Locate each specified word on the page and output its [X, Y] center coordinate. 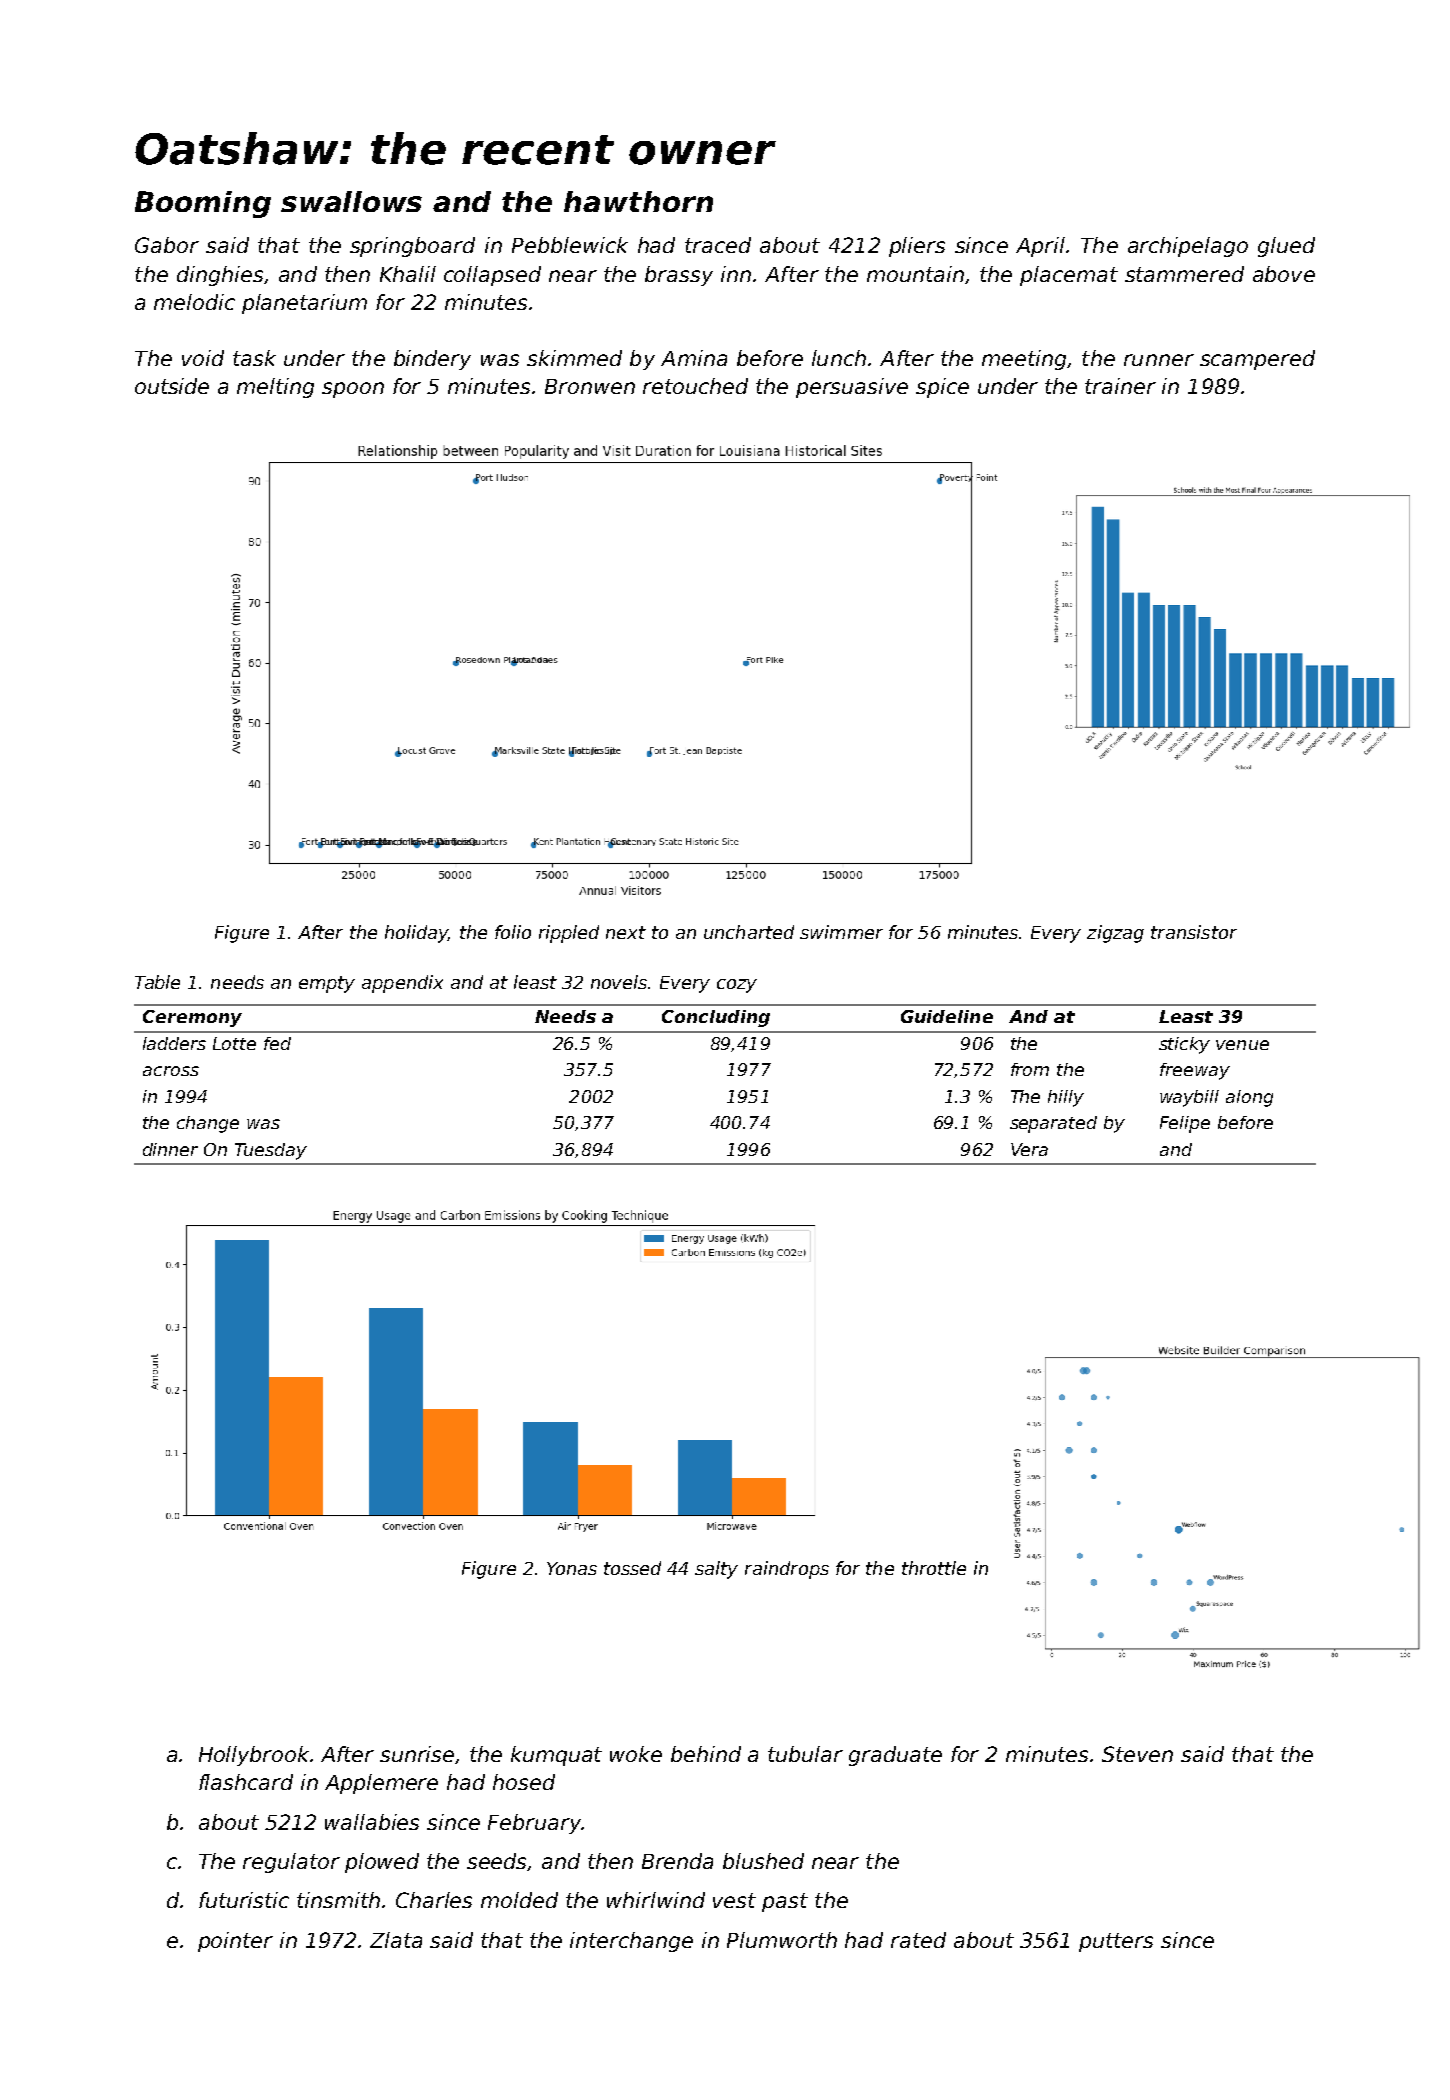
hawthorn [638, 201]
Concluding [716, 1018]
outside [172, 386]
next [626, 932]
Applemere [381, 1784]
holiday [416, 934]
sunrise [417, 1754]
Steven [1137, 1754]
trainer [1120, 386]
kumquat [556, 1756]
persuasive [852, 388]
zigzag [1115, 934]
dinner [170, 1149]
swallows [351, 201]
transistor [1194, 932]
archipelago [1188, 247]
